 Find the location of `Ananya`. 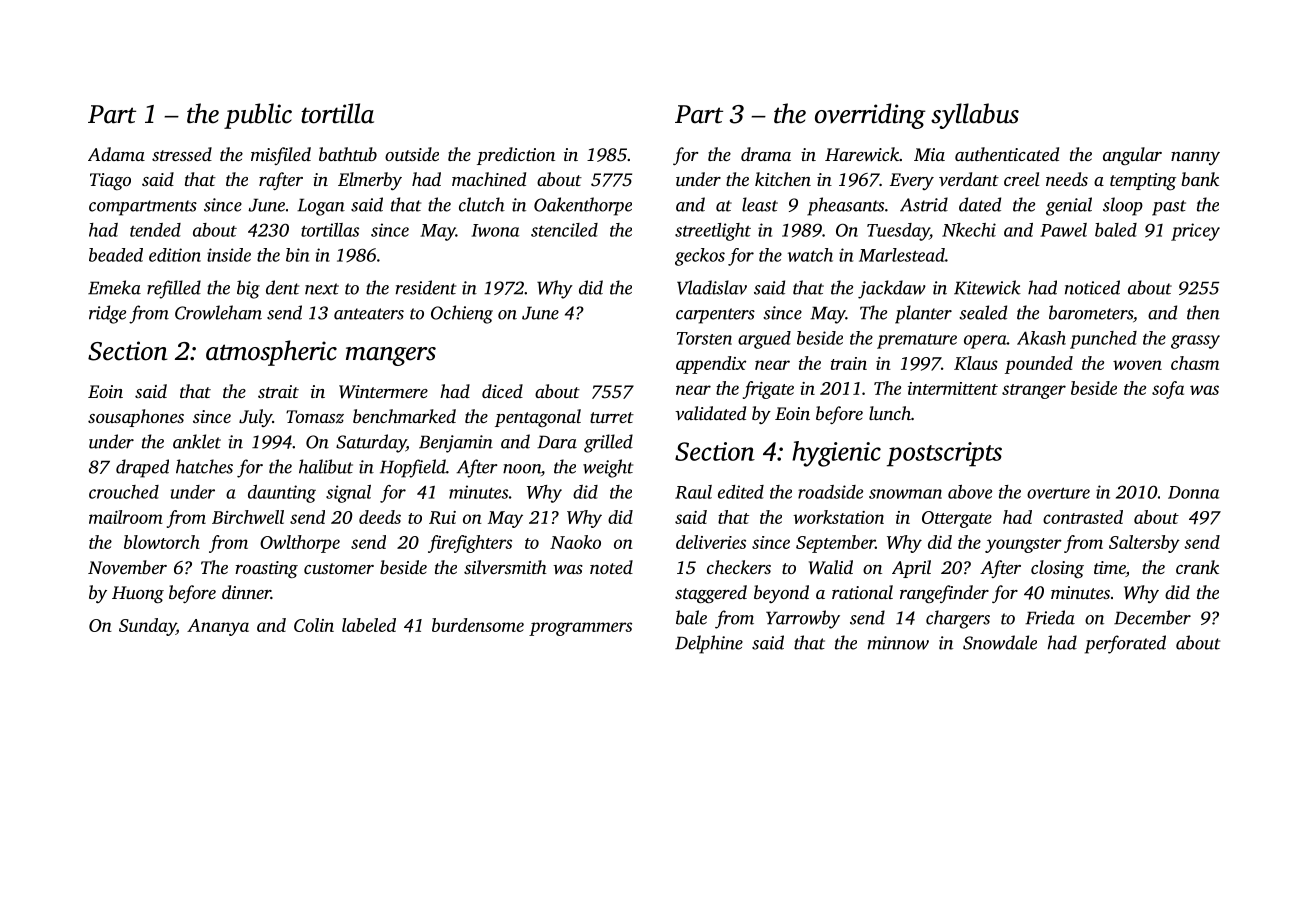

Ananya is located at coordinates (218, 627).
